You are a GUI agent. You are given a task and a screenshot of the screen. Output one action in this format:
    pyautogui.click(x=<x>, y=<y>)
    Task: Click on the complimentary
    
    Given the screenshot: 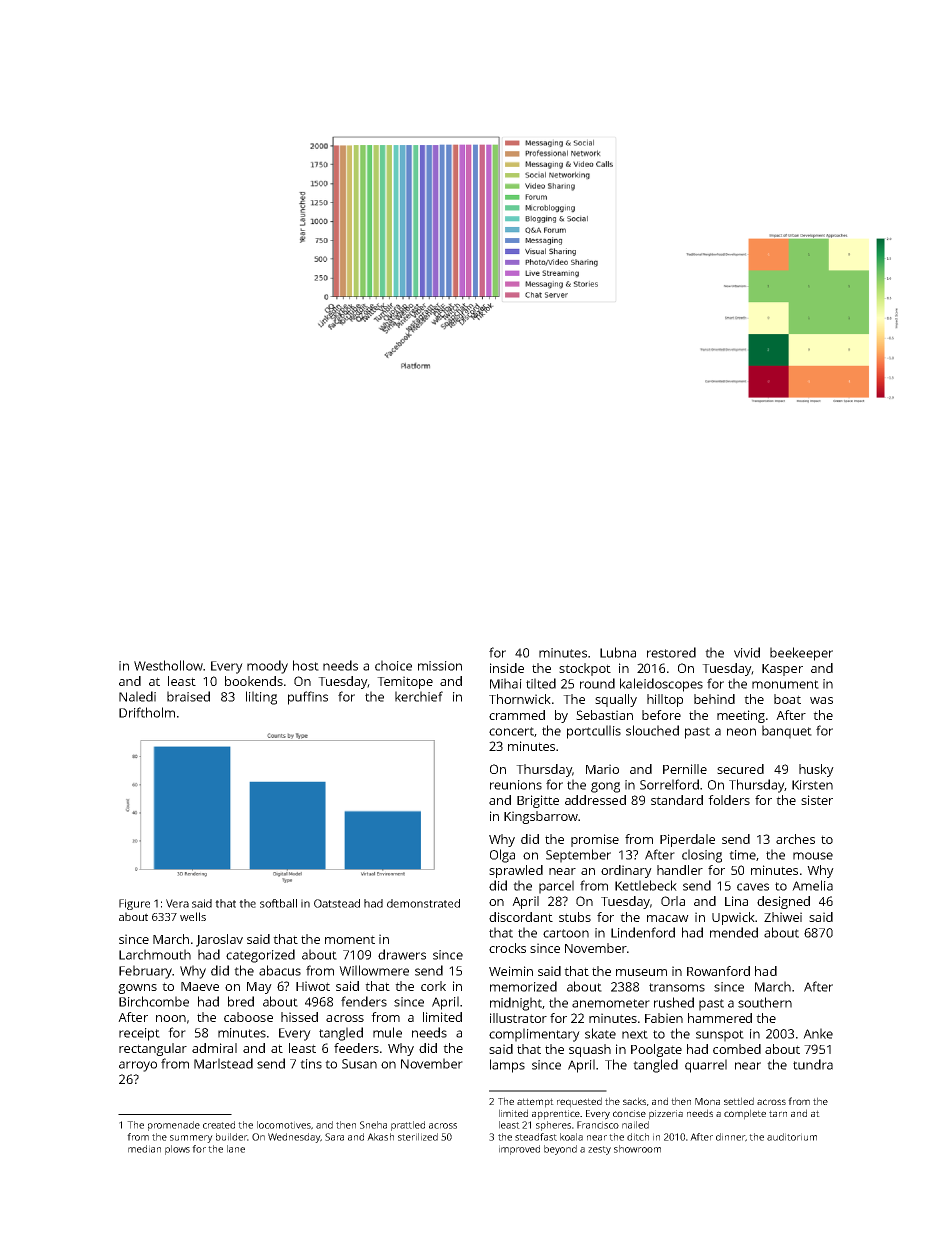 What is the action you would take?
    pyautogui.click(x=534, y=1035)
